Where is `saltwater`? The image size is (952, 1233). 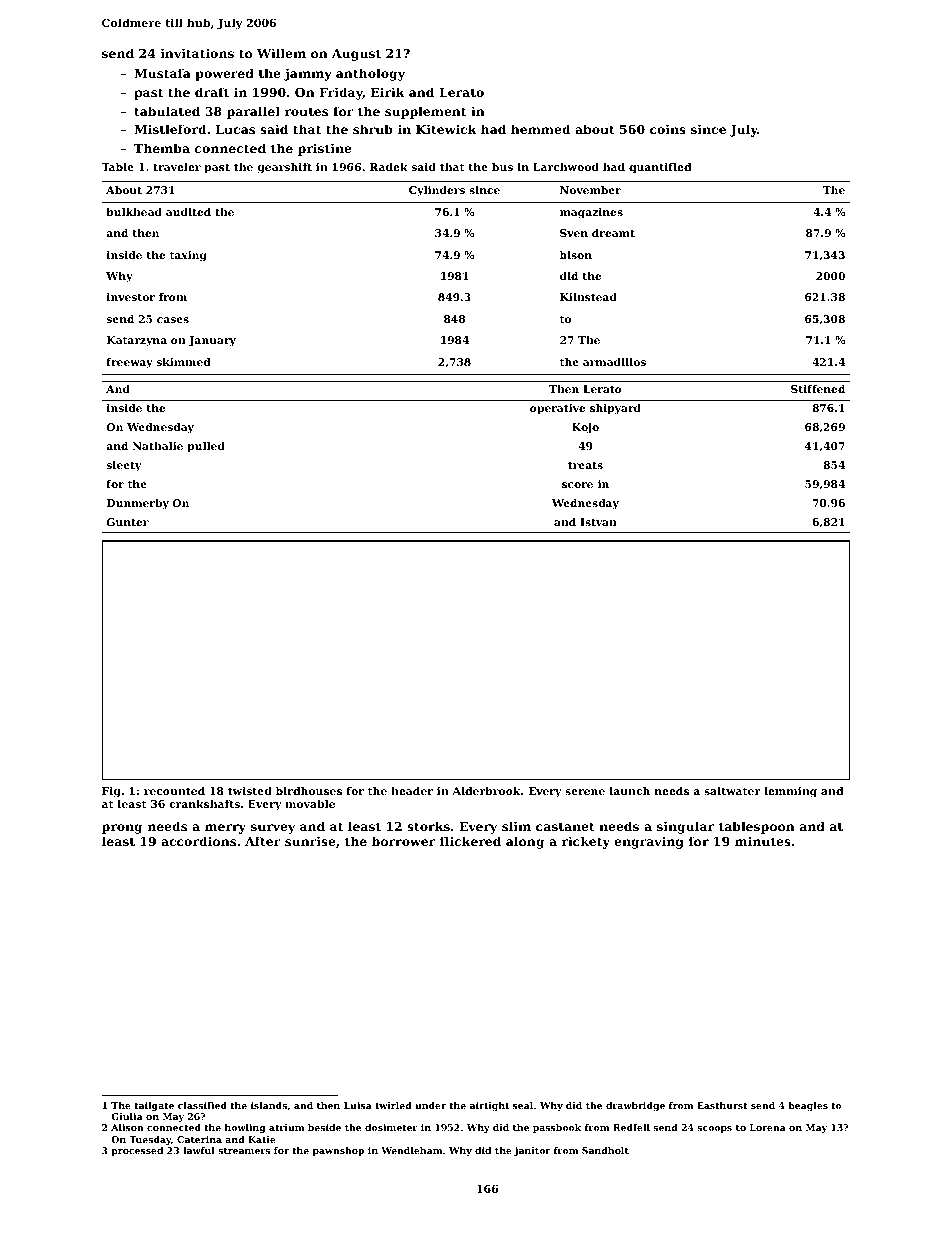
saltwater is located at coordinates (732, 791).
